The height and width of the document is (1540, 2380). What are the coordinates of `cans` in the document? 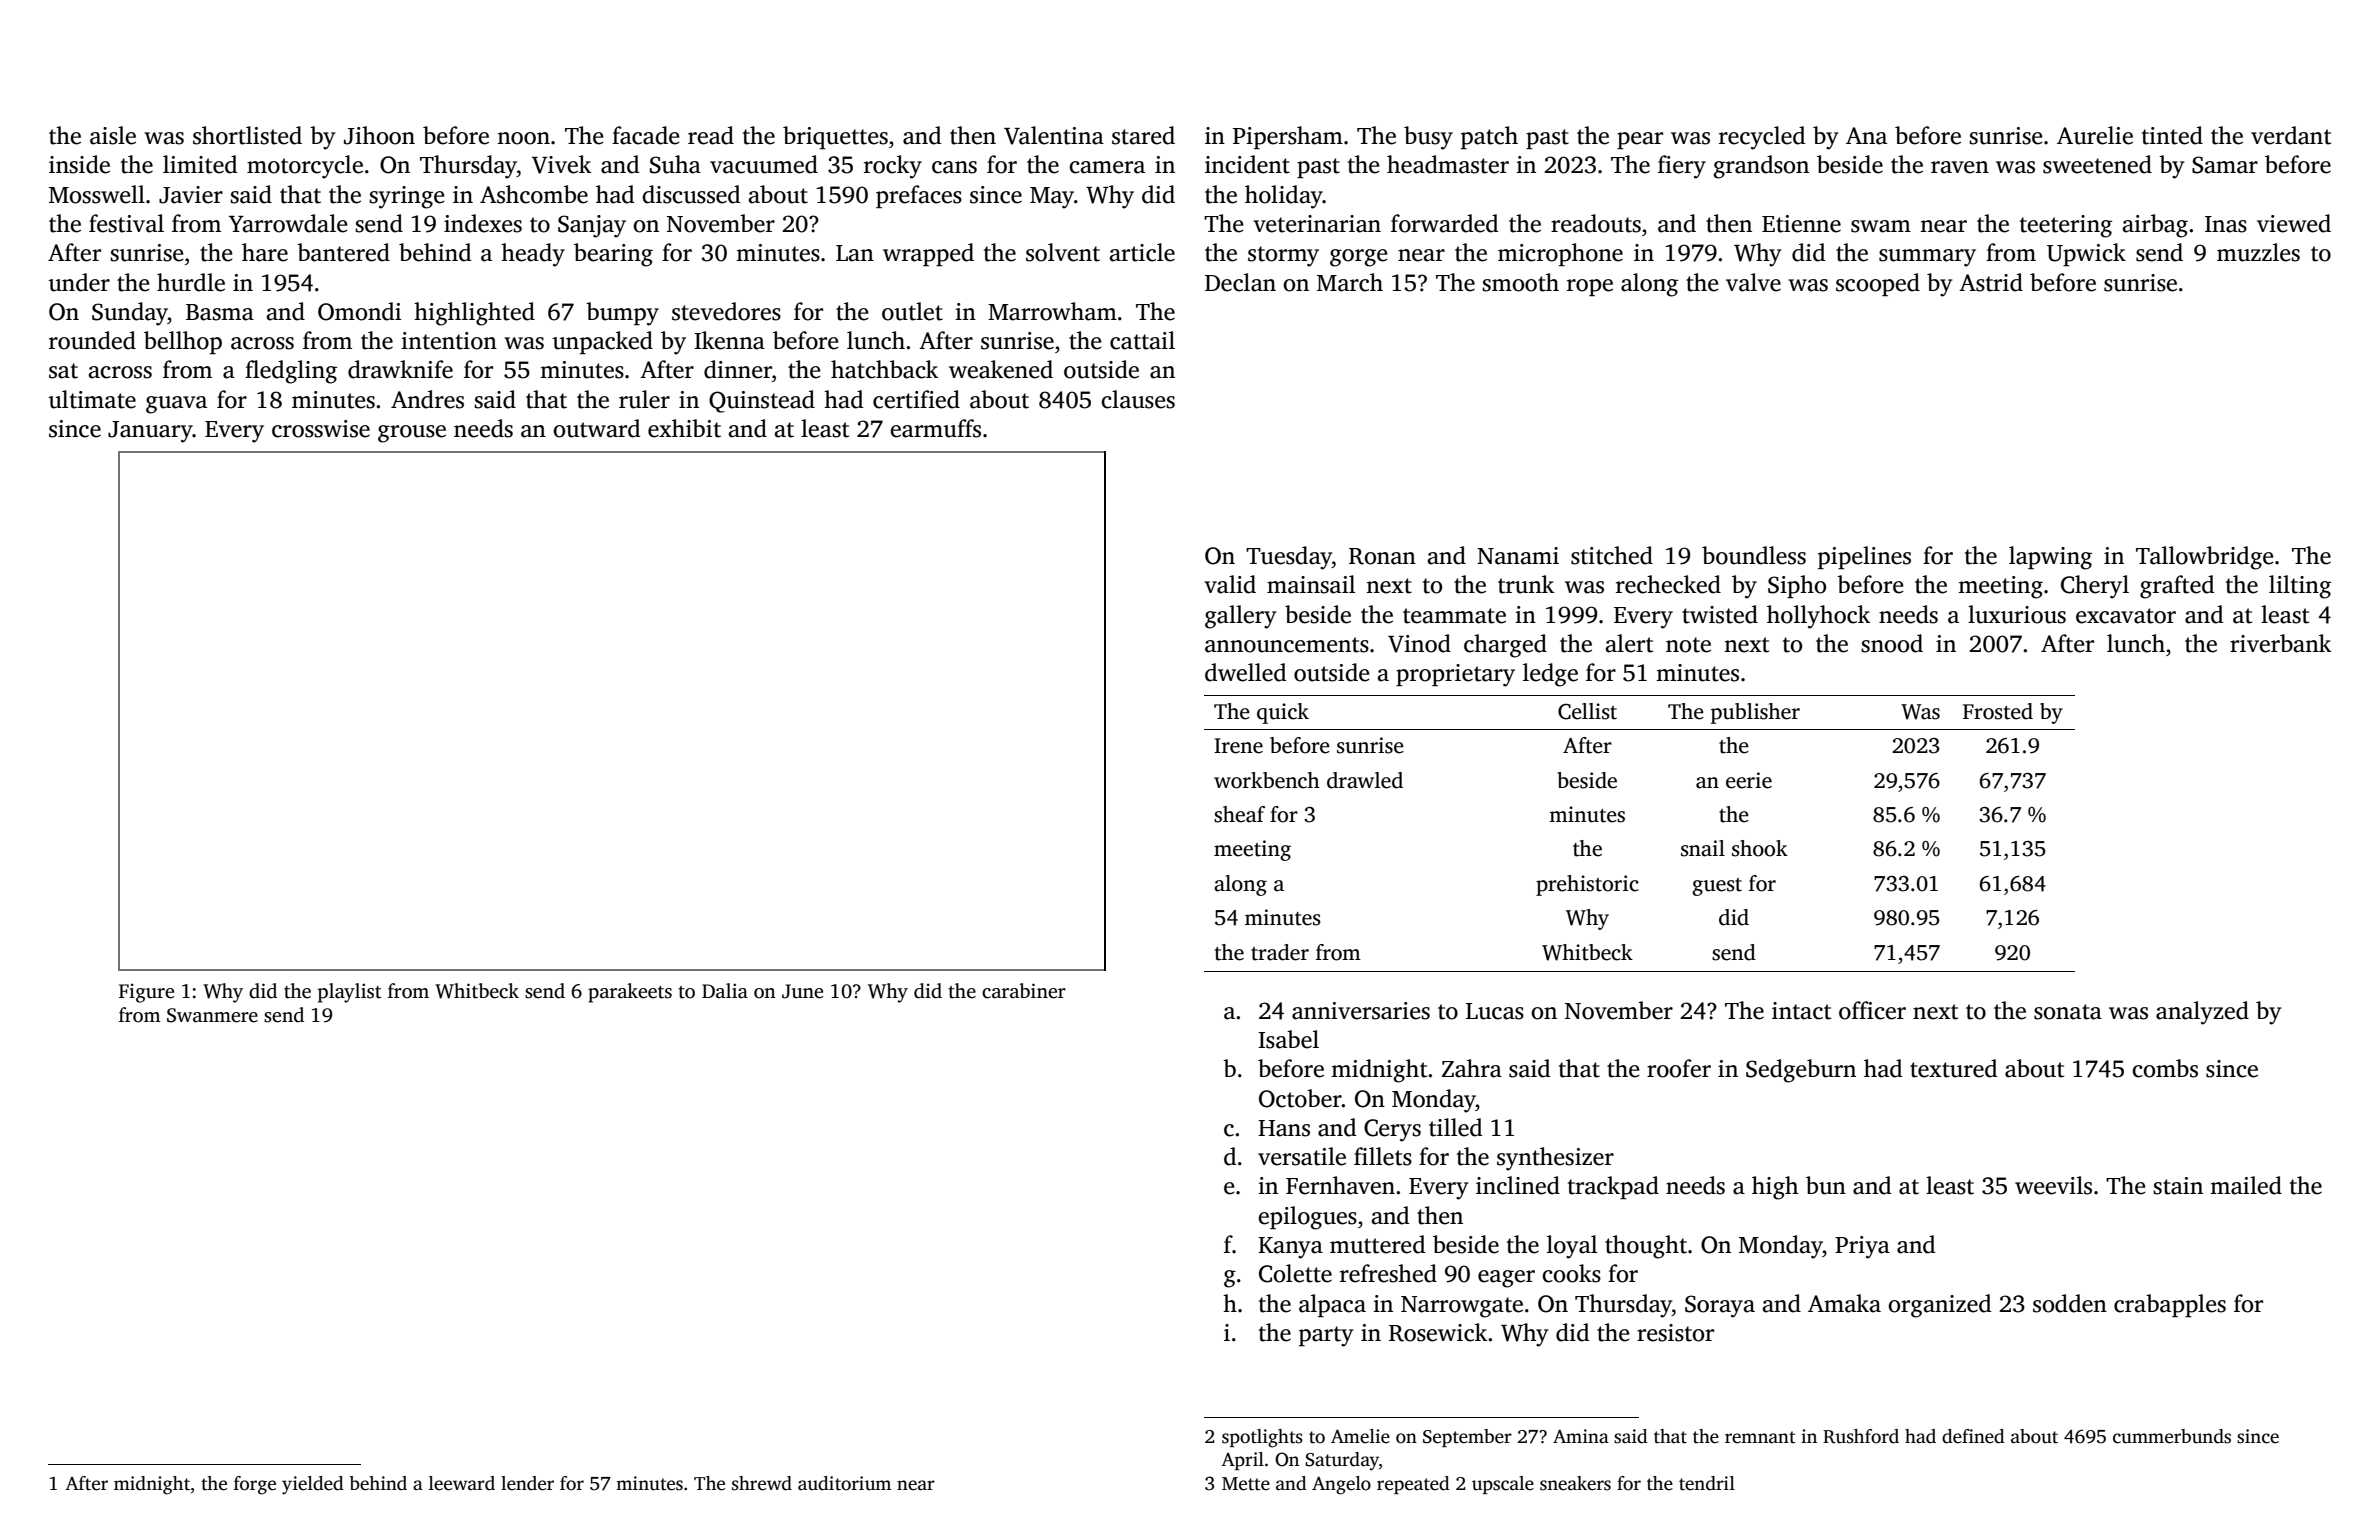 It's located at (954, 167).
